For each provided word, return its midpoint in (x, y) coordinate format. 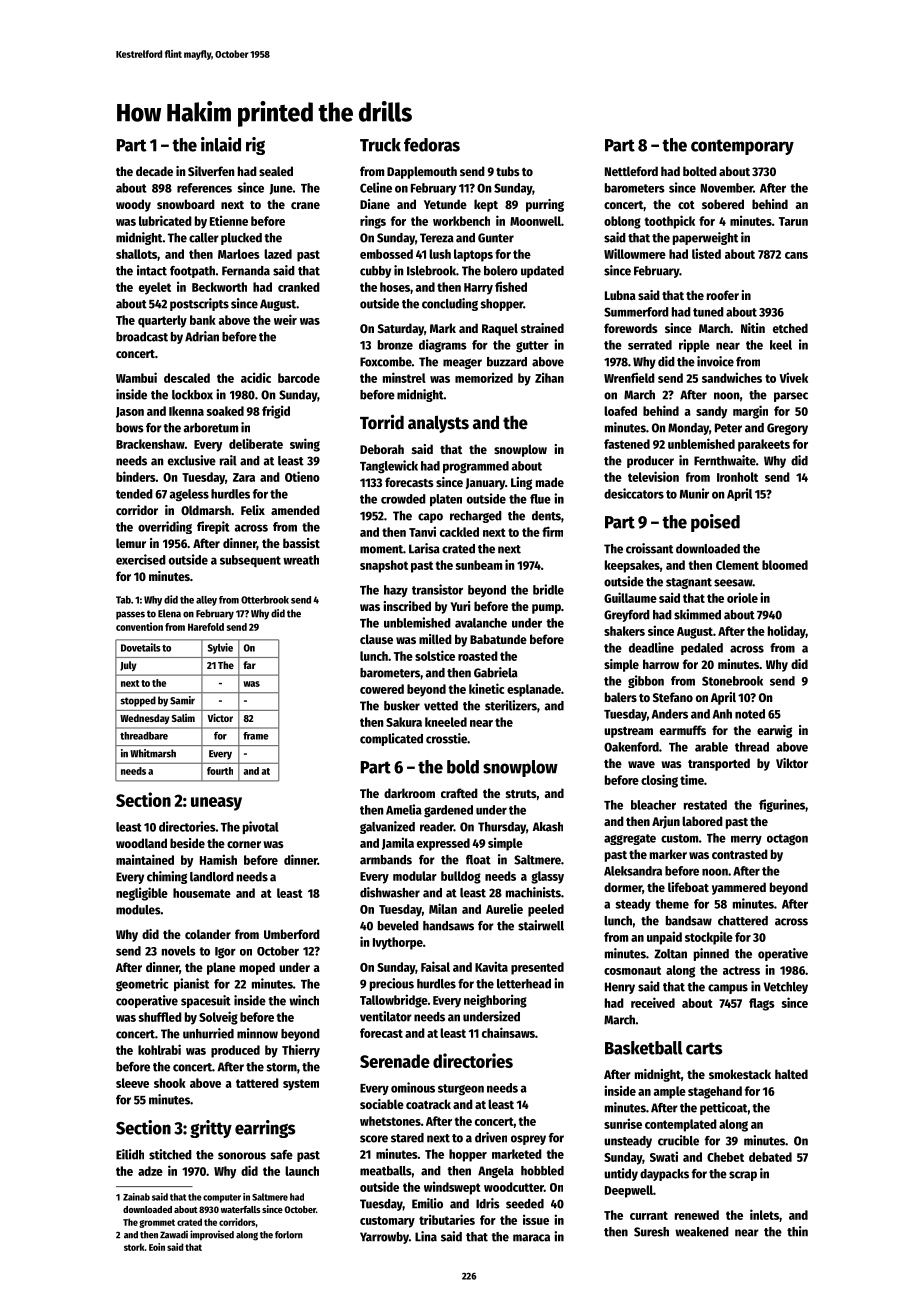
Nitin (753, 328)
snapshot (384, 566)
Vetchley (785, 988)
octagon (787, 840)
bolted (700, 171)
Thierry (301, 1051)
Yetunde (445, 204)
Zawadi (174, 1234)
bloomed (785, 565)
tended (134, 494)
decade (154, 171)
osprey (528, 1140)
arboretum (210, 428)
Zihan (549, 377)
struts (521, 794)
